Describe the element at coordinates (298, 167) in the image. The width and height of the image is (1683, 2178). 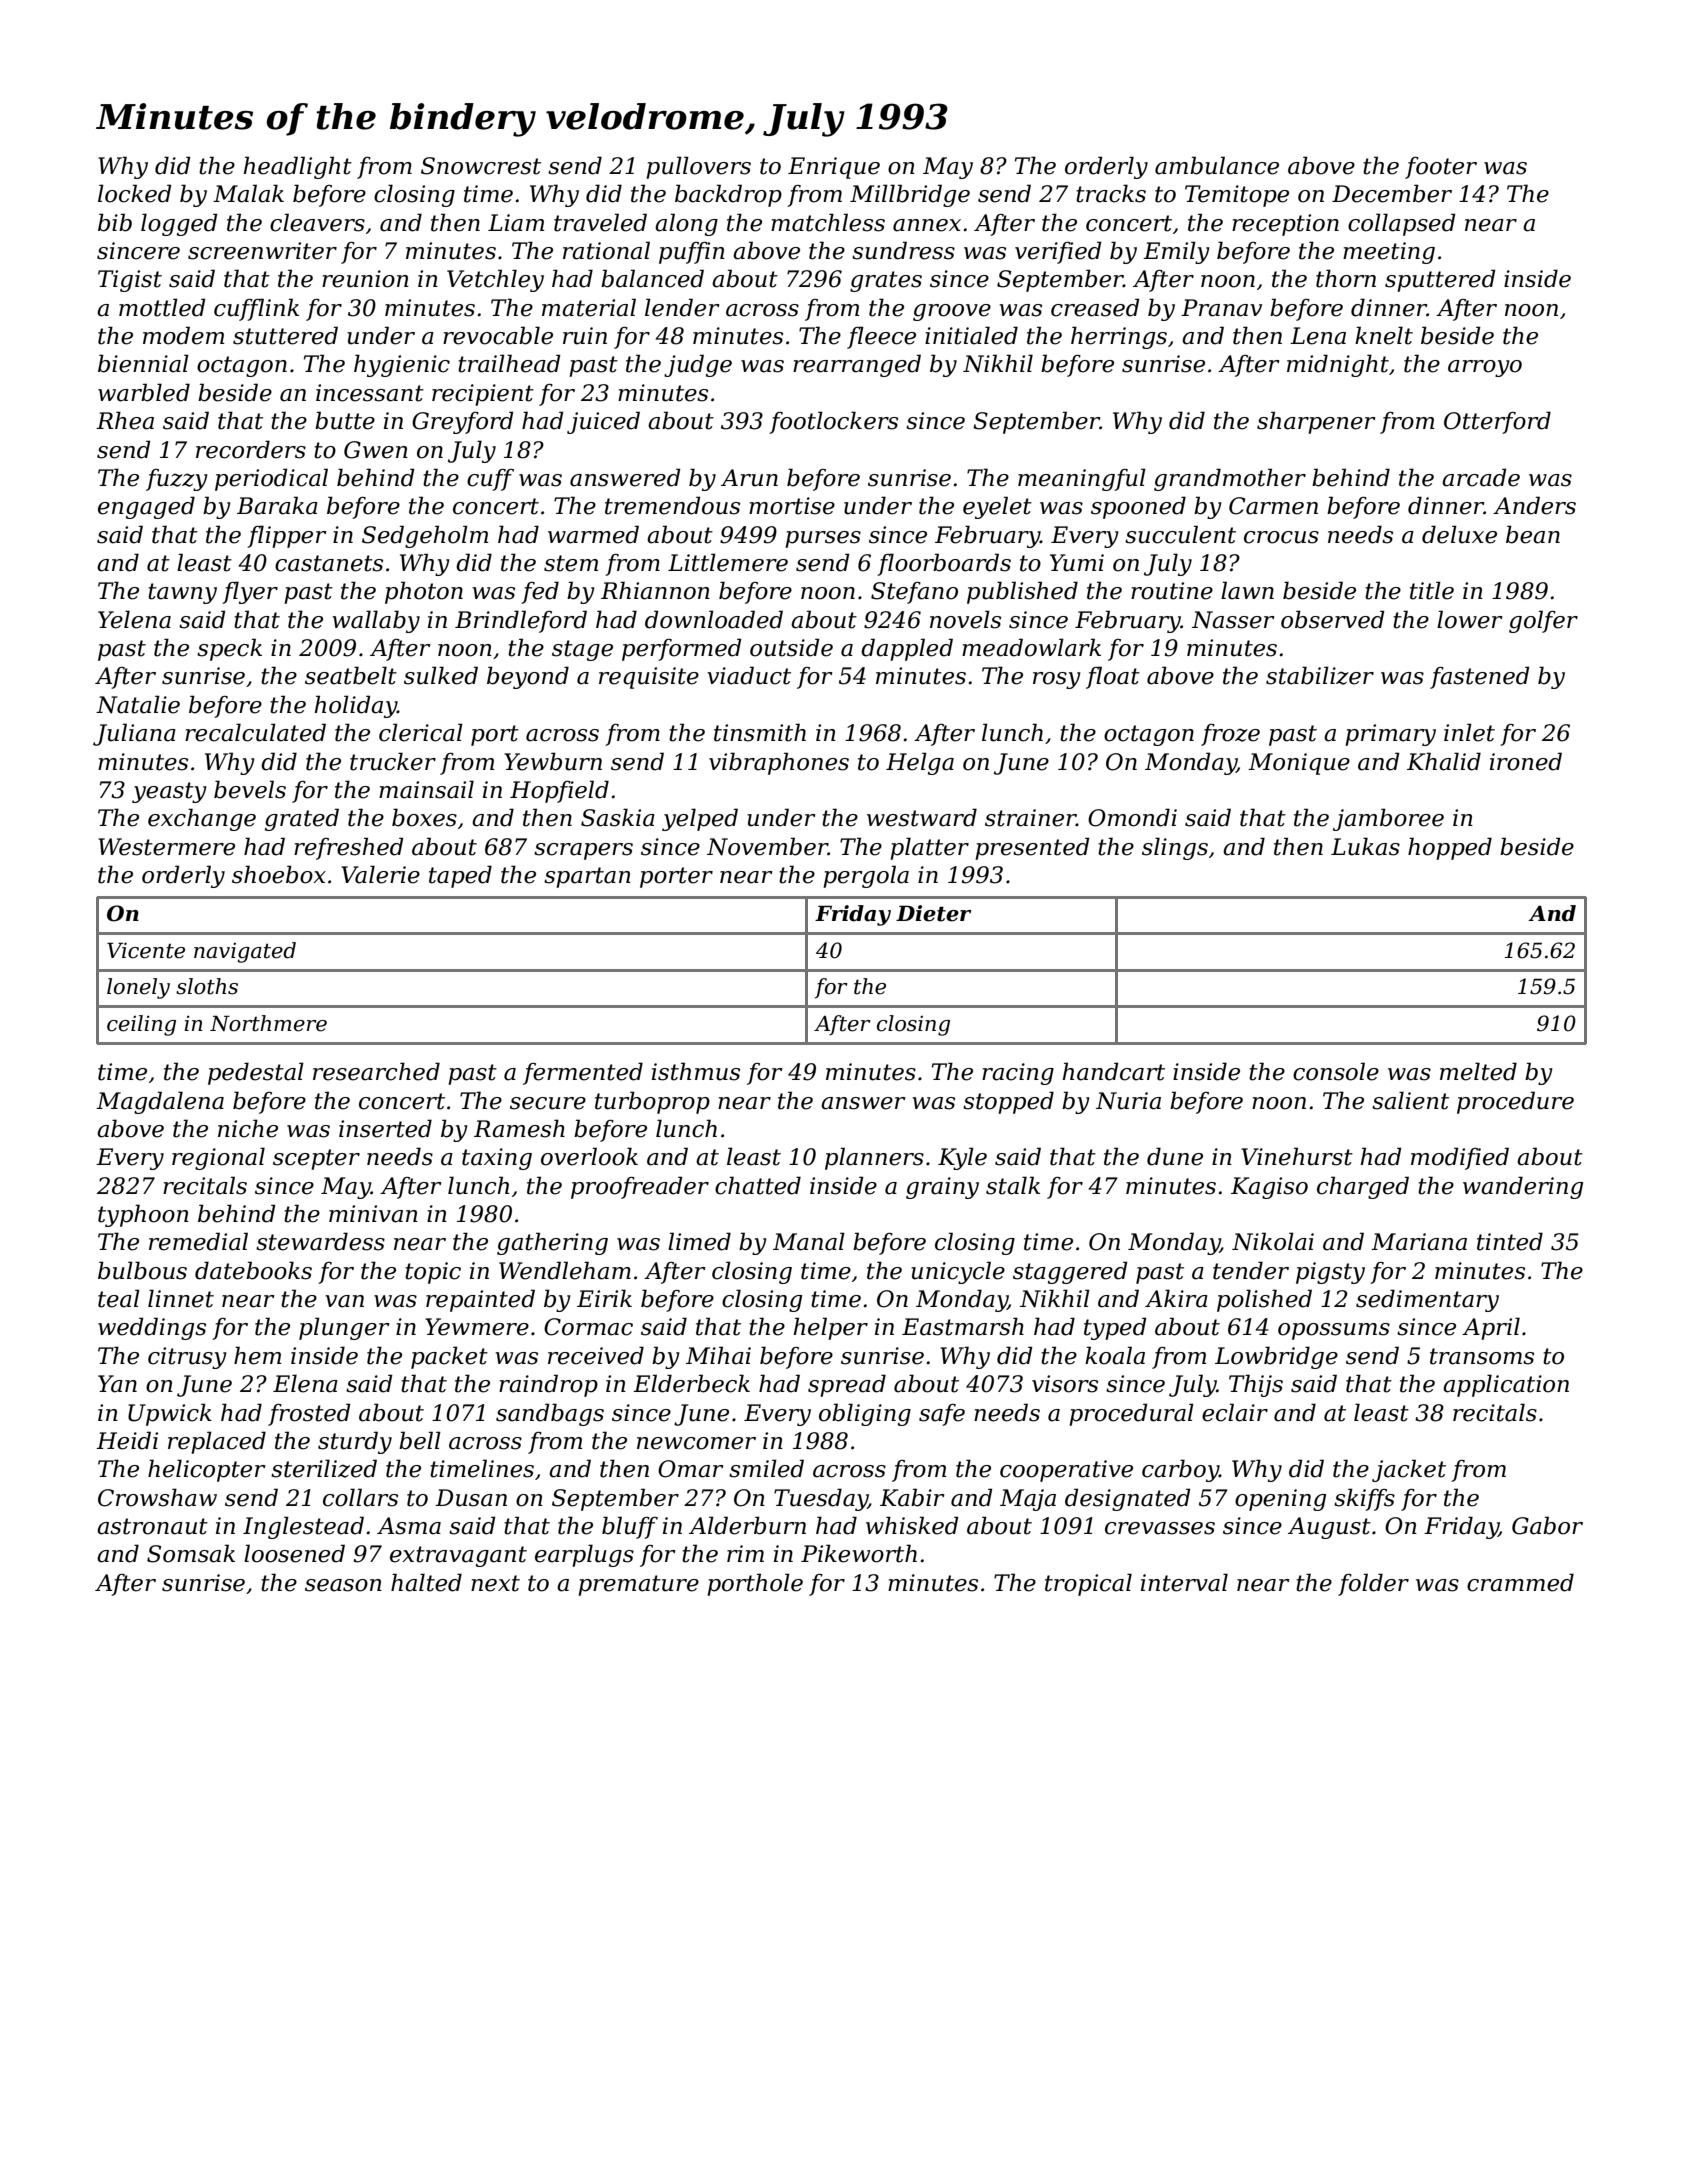
I see `headlight` at that location.
